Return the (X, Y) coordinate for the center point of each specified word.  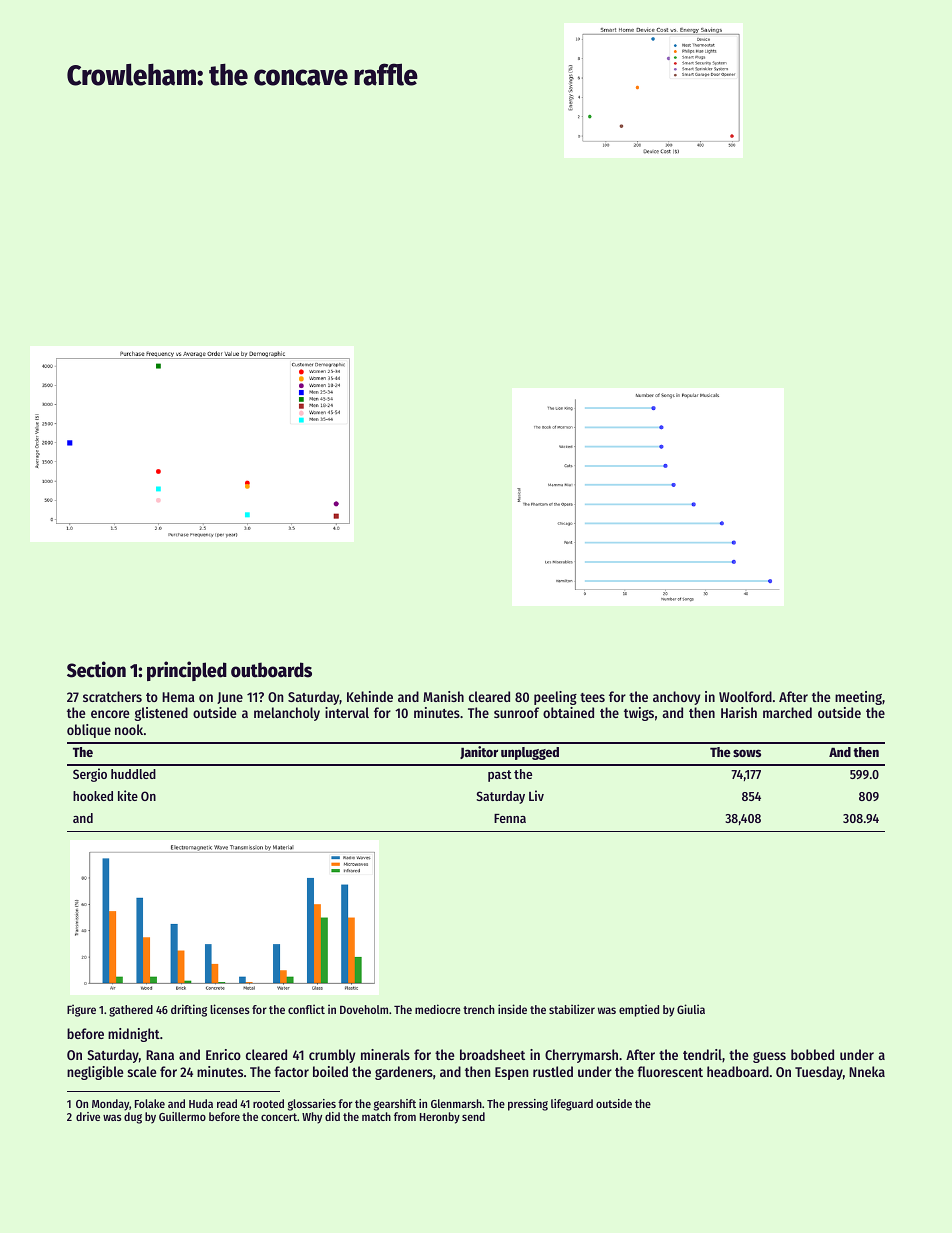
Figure (81, 1010)
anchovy (676, 698)
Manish (443, 696)
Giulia (691, 1009)
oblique (89, 731)
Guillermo (182, 1116)
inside (512, 1009)
